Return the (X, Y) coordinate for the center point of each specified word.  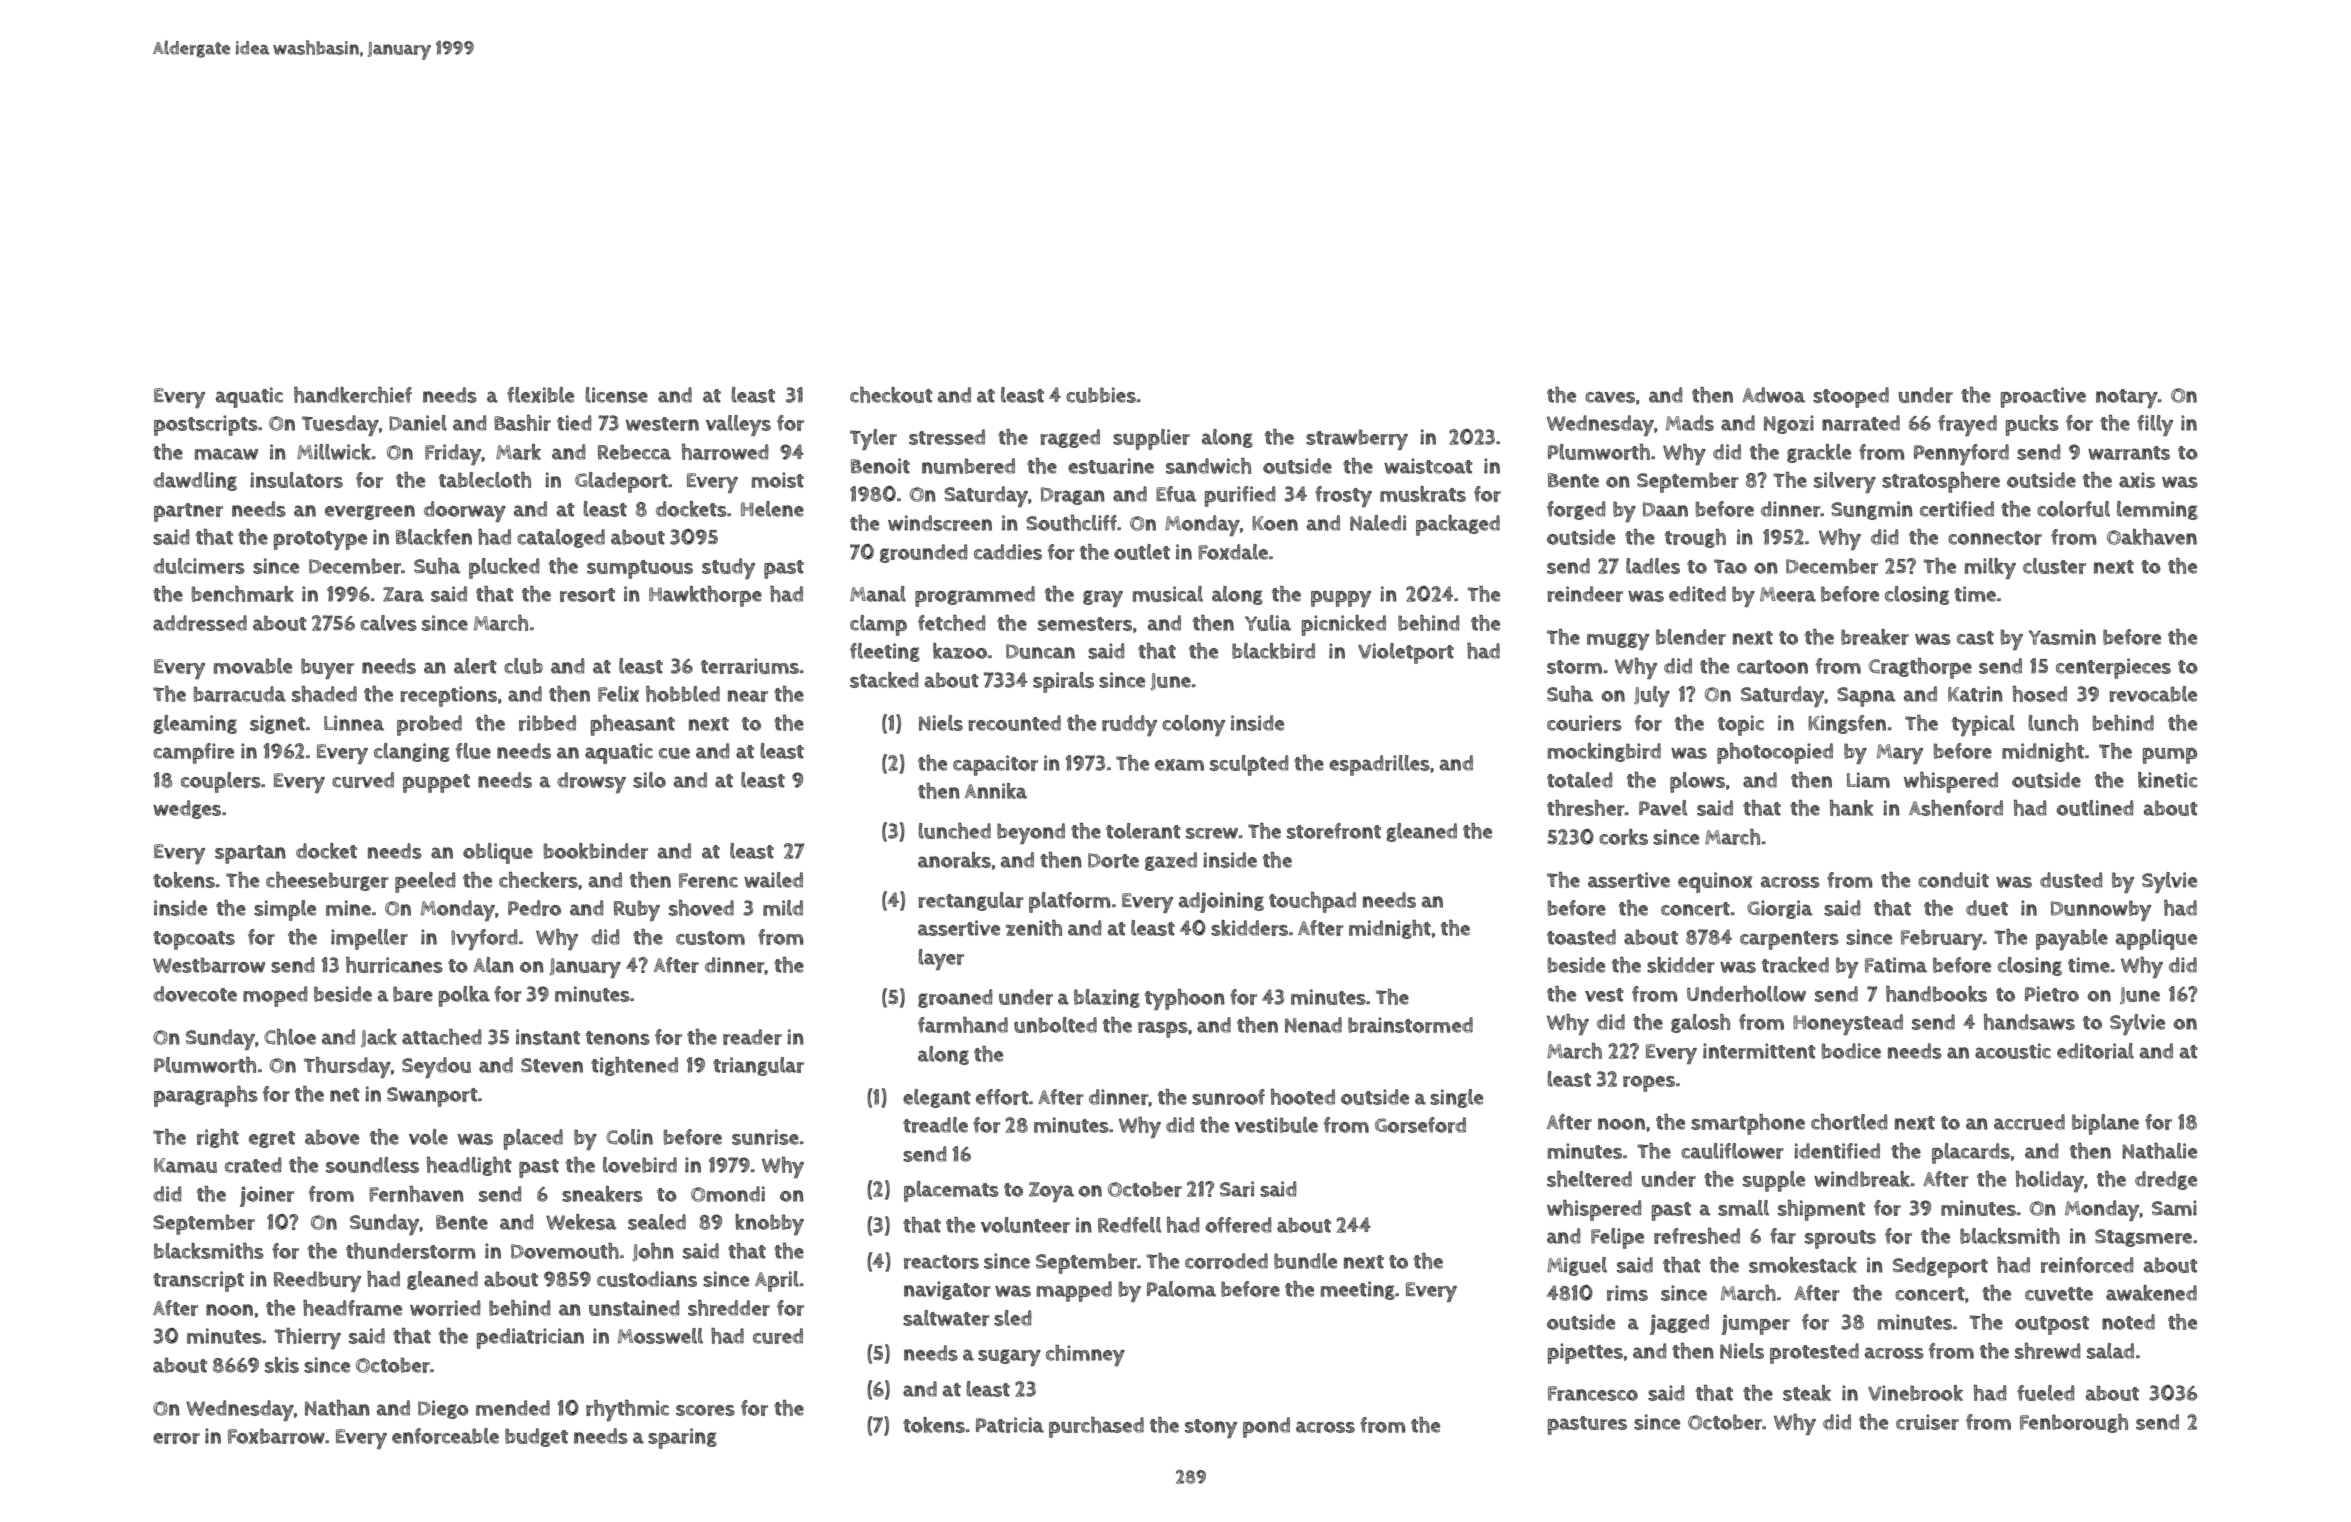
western (662, 424)
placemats (951, 1191)
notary (2127, 398)
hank (1852, 808)
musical (1168, 594)
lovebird (640, 1165)
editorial (2095, 1051)
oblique (498, 853)
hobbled (683, 694)
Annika (996, 791)
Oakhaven (2152, 537)
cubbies (1101, 395)
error (176, 1438)
